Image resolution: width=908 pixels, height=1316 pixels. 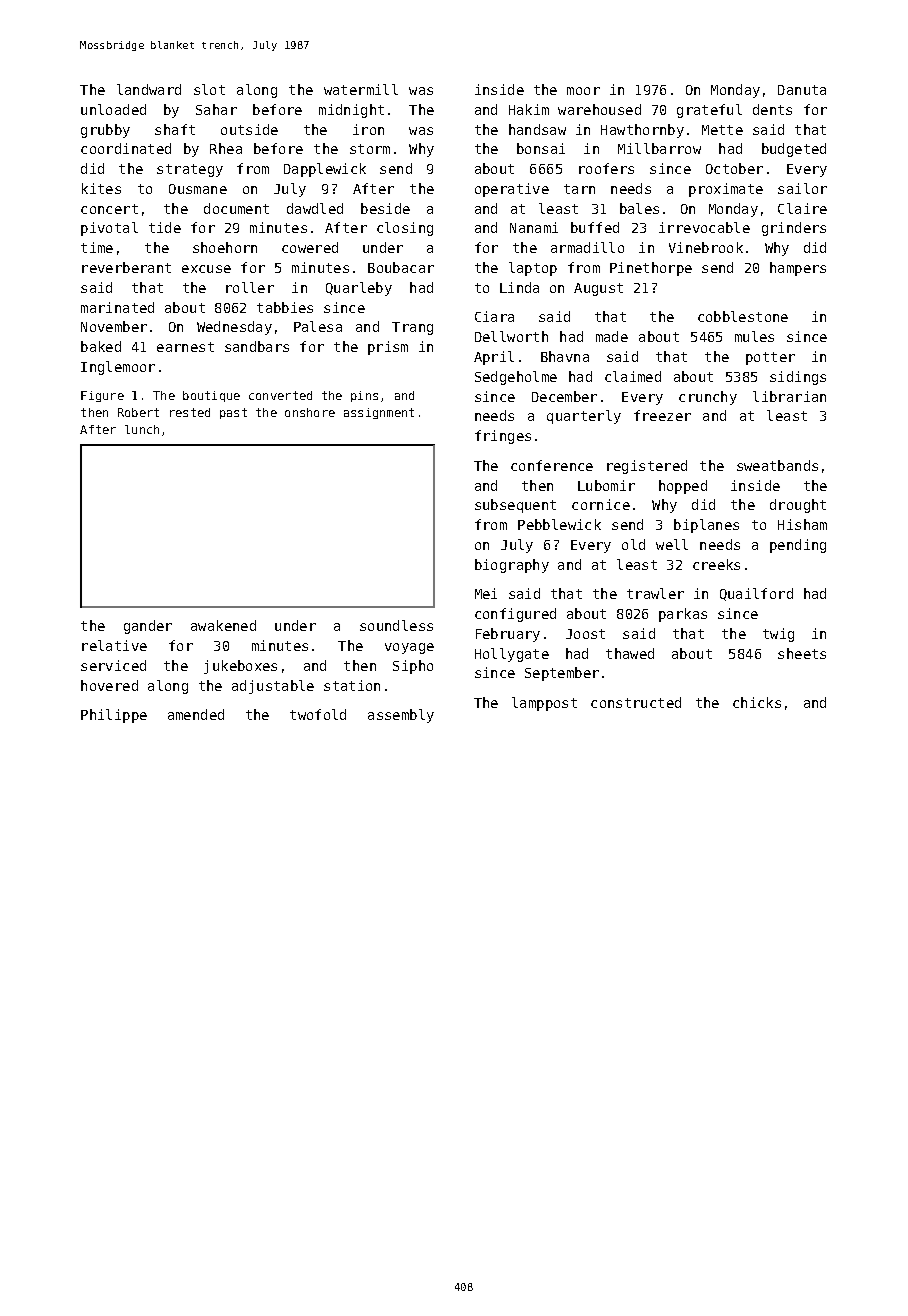 I want to click on soundless, so click(x=396, y=625).
